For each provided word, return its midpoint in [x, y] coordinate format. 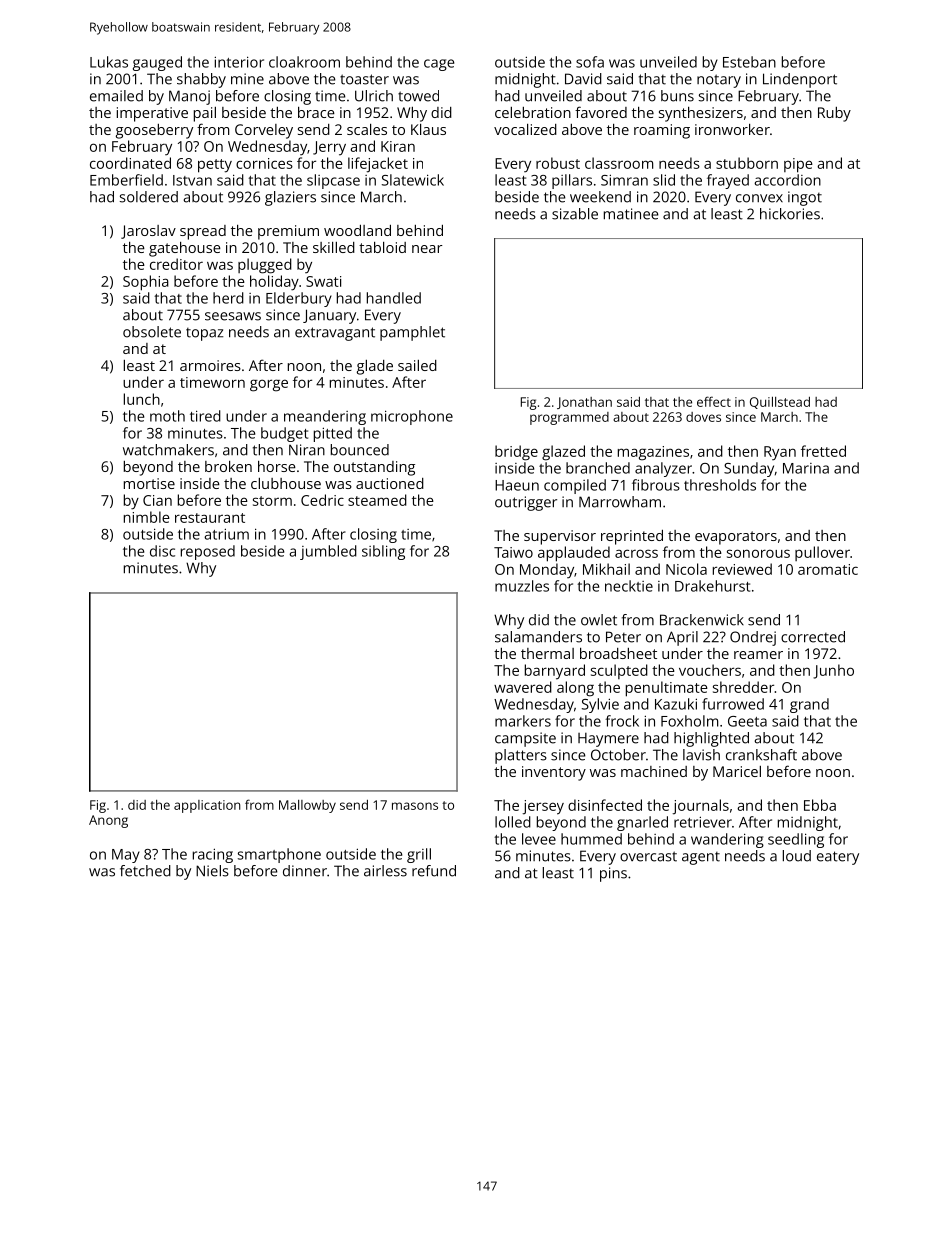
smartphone [279, 855]
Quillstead [780, 403]
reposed [208, 552]
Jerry [329, 148]
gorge [269, 385]
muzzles [522, 586]
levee [539, 839]
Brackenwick [702, 620]
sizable [575, 214]
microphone [412, 417]
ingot [805, 198]
